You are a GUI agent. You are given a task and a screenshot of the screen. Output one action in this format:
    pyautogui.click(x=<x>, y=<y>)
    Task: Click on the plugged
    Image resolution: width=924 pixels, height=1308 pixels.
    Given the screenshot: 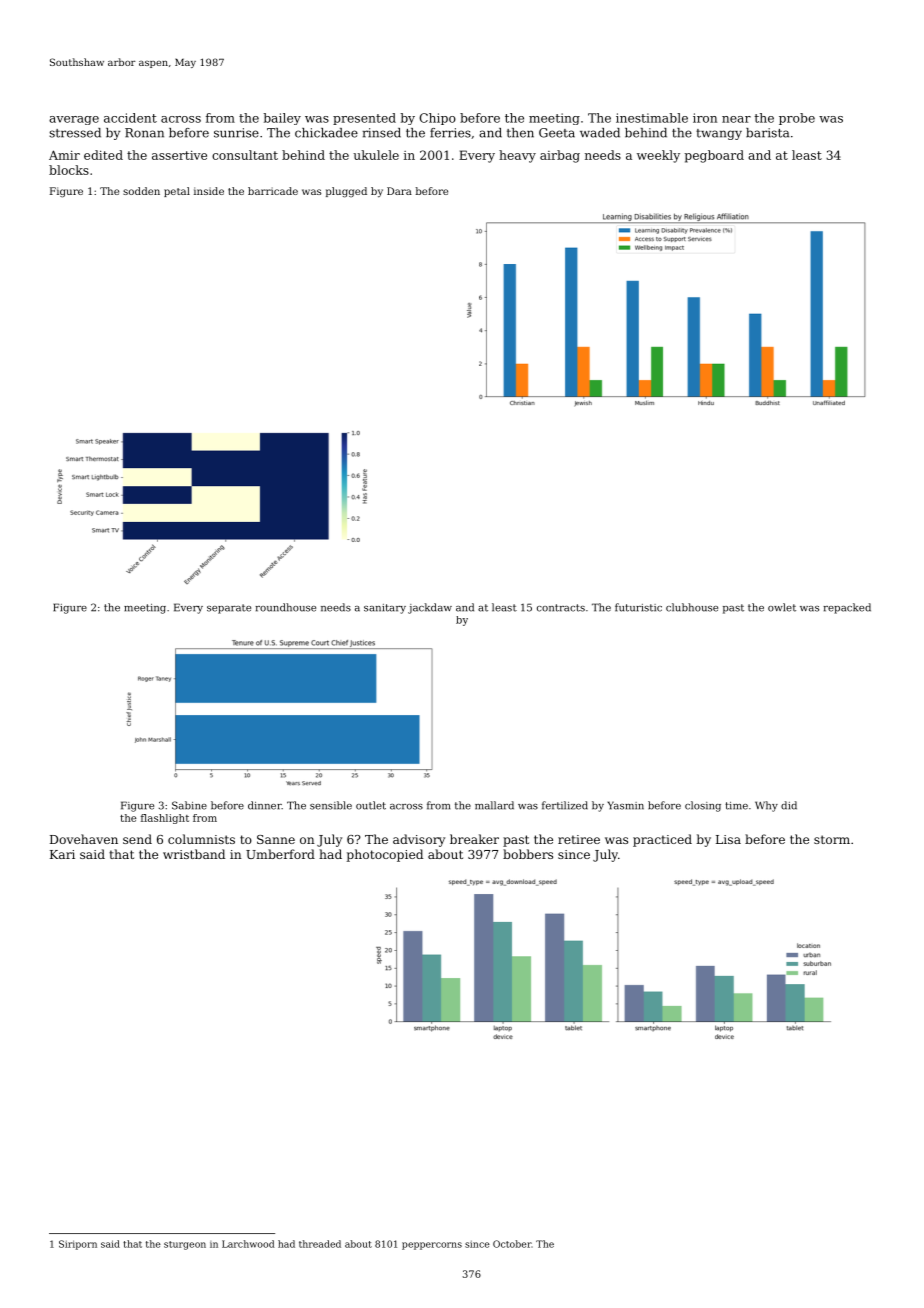 What is the action you would take?
    pyautogui.click(x=346, y=192)
